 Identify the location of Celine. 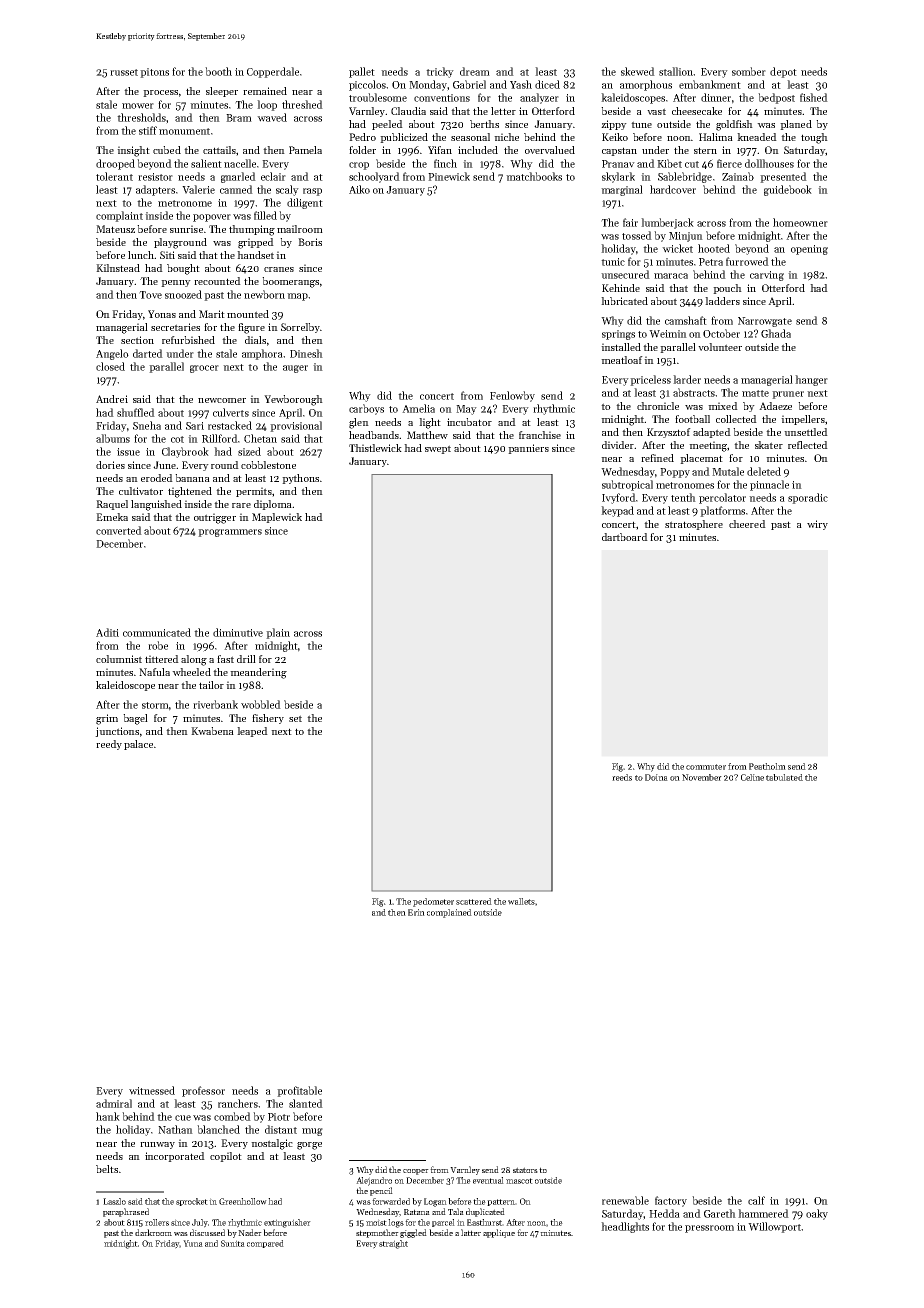
(752, 777).
